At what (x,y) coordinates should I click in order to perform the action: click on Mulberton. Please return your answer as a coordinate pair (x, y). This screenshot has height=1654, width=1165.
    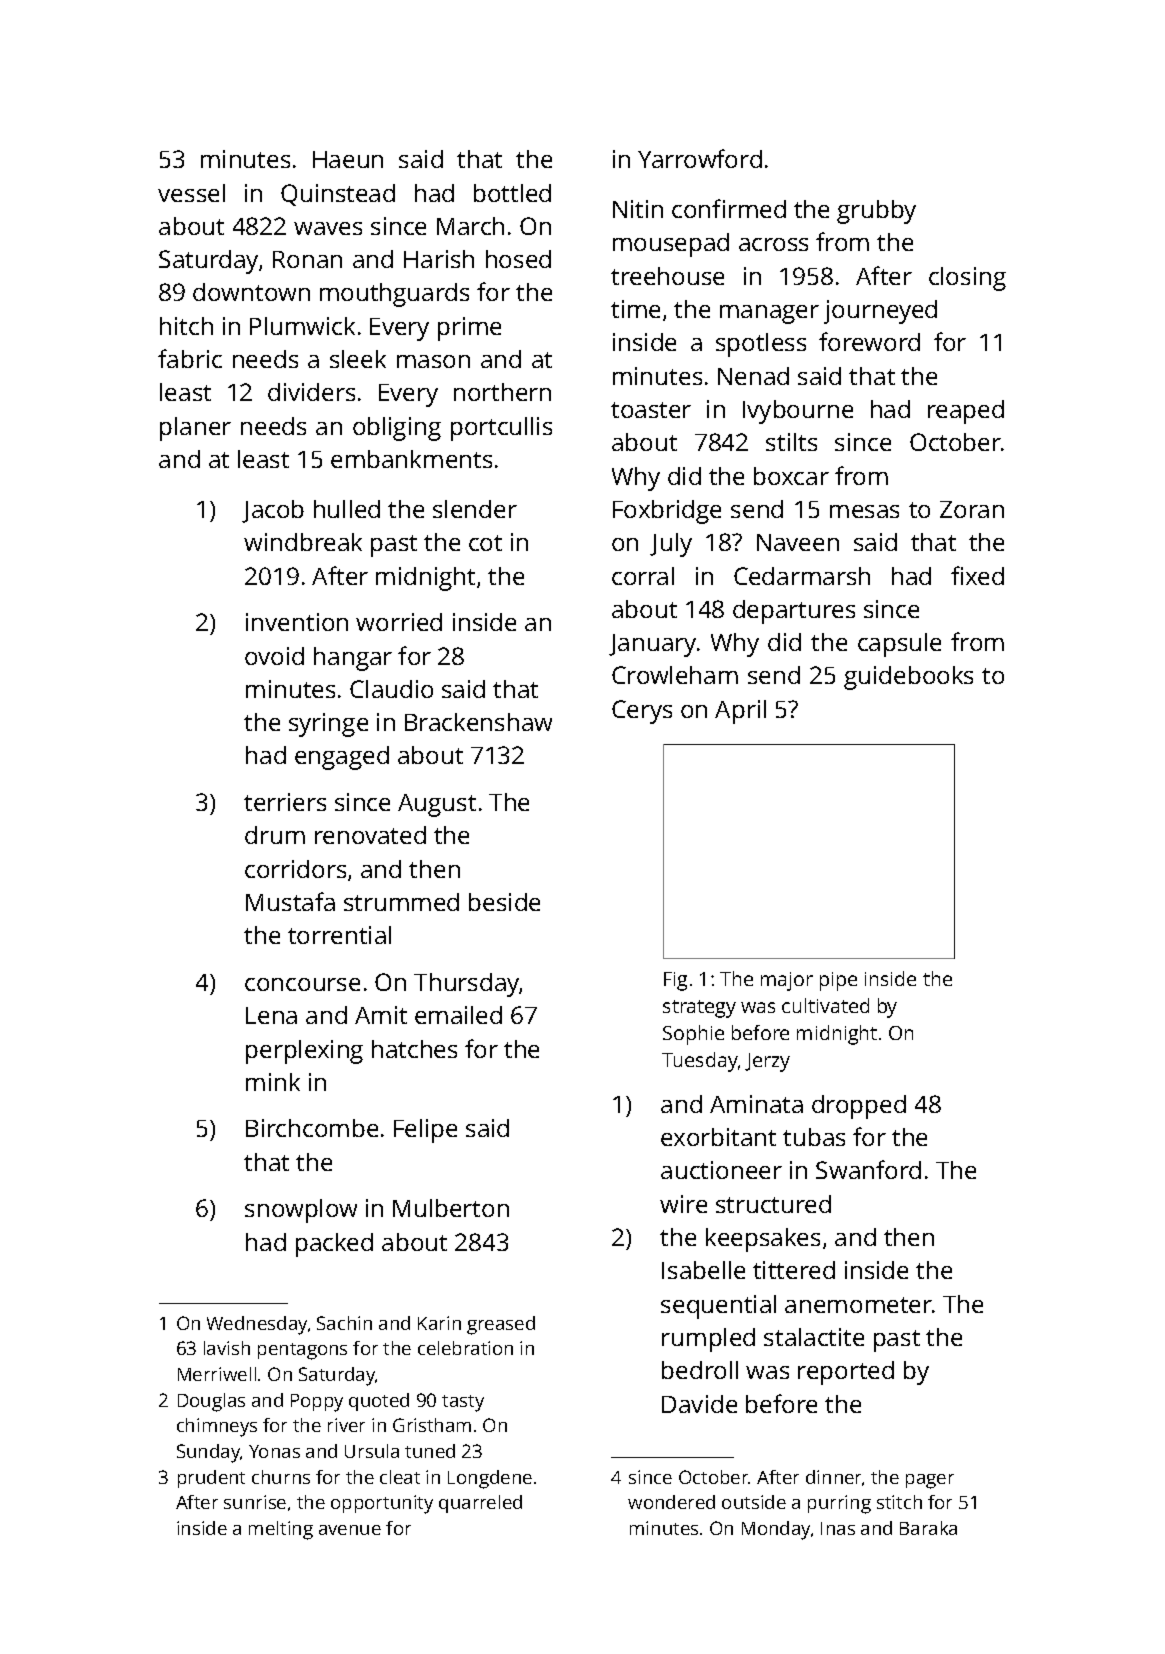
    Looking at the image, I should click on (451, 1208).
